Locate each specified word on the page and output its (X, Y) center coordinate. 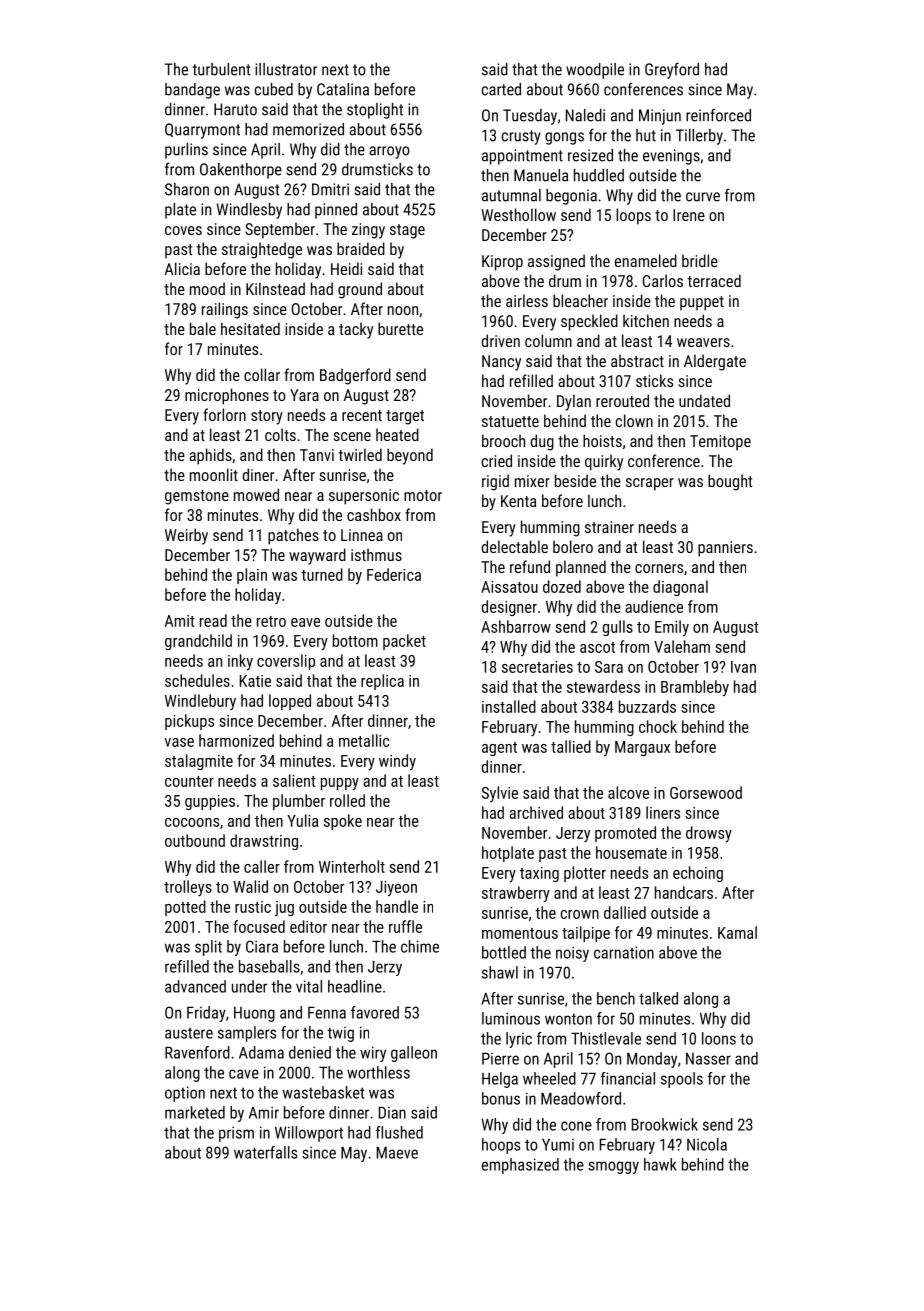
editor (308, 926)
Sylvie (500, 794)
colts (280, 434)
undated (704, 400)
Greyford (672, 70)
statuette (510, 421)
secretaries (537, 667)
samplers (247, 1034)
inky (240, 662)
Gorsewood (706, 792)
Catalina (343, 89)
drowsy (709, 834)
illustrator (286, 69)
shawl (500, 972)
